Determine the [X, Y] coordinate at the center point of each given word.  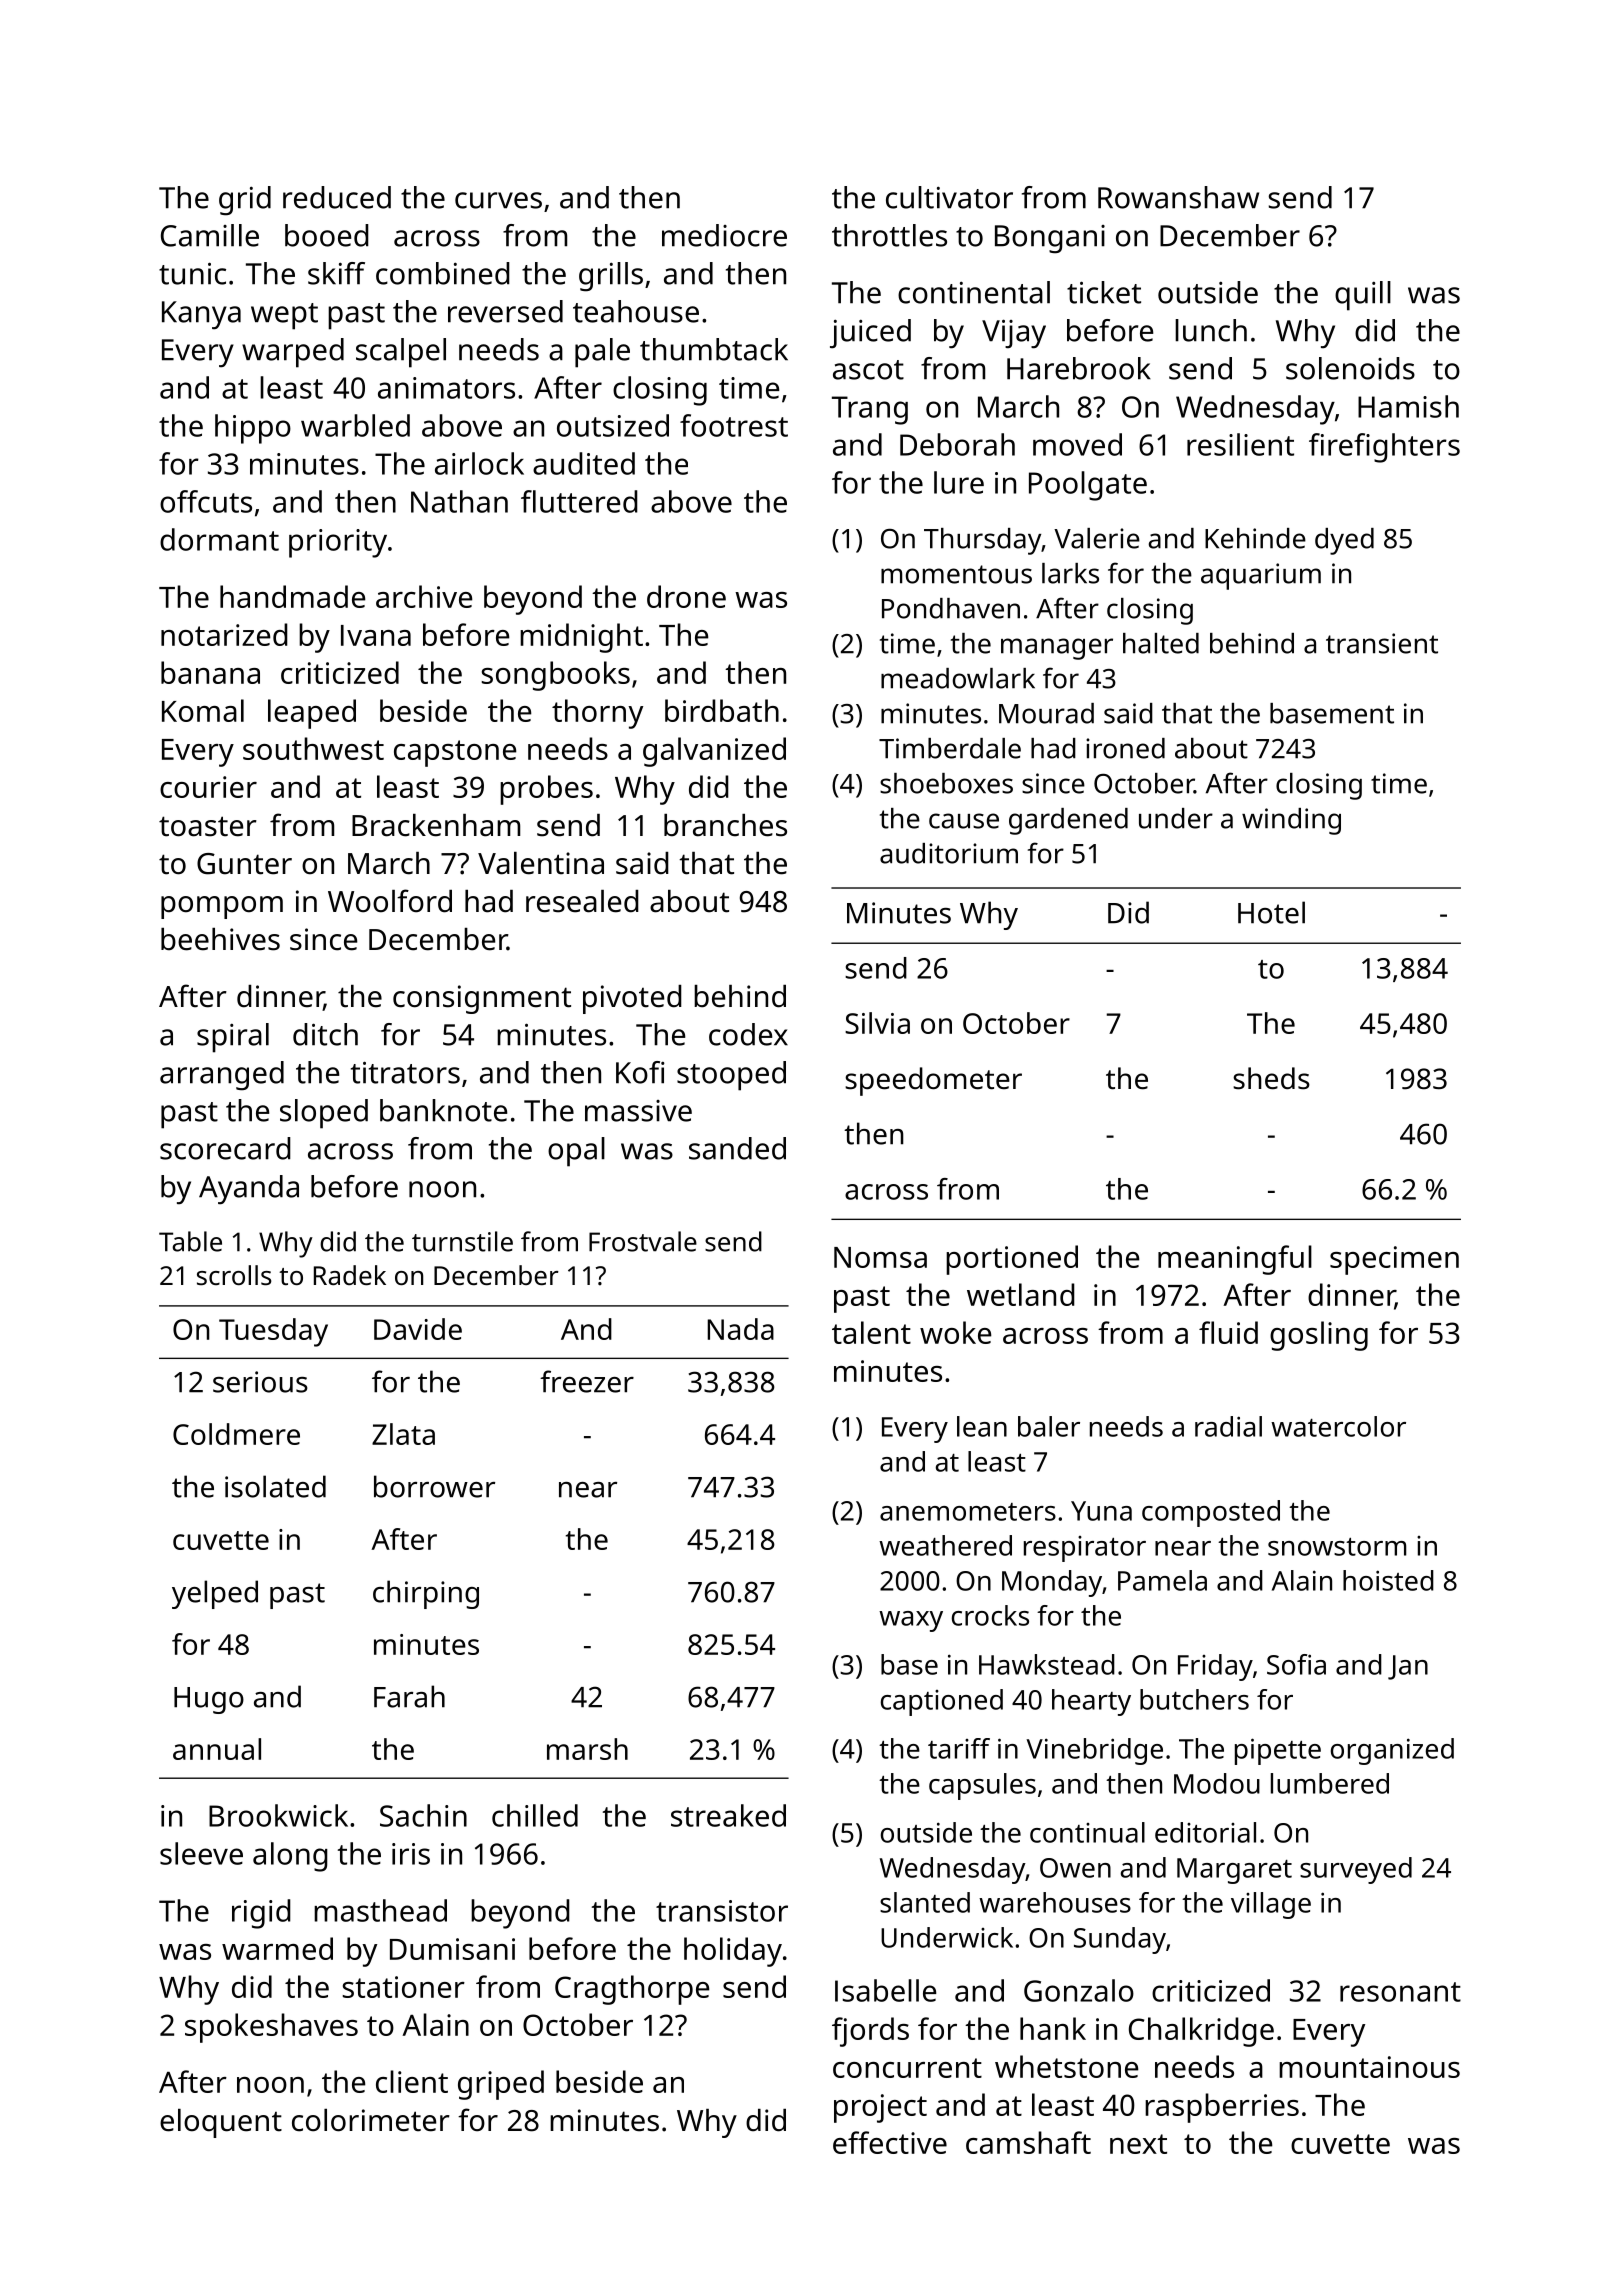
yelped [215, 1594]
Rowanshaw [1178, 197]
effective [890, 2142]
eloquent [221, 2123]
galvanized [714, 752]
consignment [482, 999]
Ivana [376, 635]
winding [1291, 821]
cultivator [949, 197]
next [1138, 2144]
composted [1211, 1513]
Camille [210, 235]
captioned [942, 1702]
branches [725, 825]
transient [1382, 643]
